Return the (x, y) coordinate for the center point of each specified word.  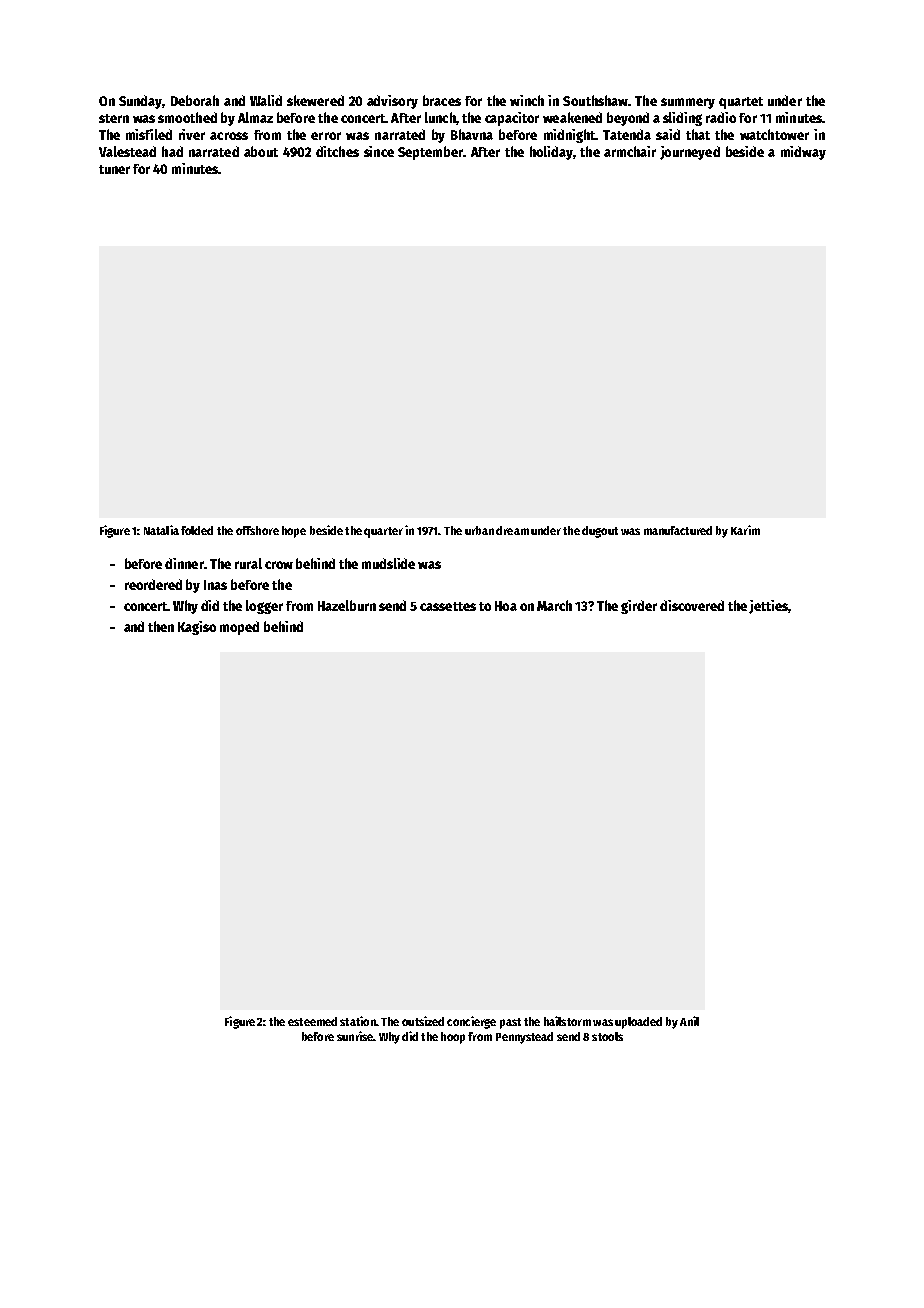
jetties (768, 607)
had (172, 151)
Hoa (506, 606)
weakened (572, 117)
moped (239, 628)
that (698, 134)
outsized (423, 1021)
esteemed (312, 1021)
